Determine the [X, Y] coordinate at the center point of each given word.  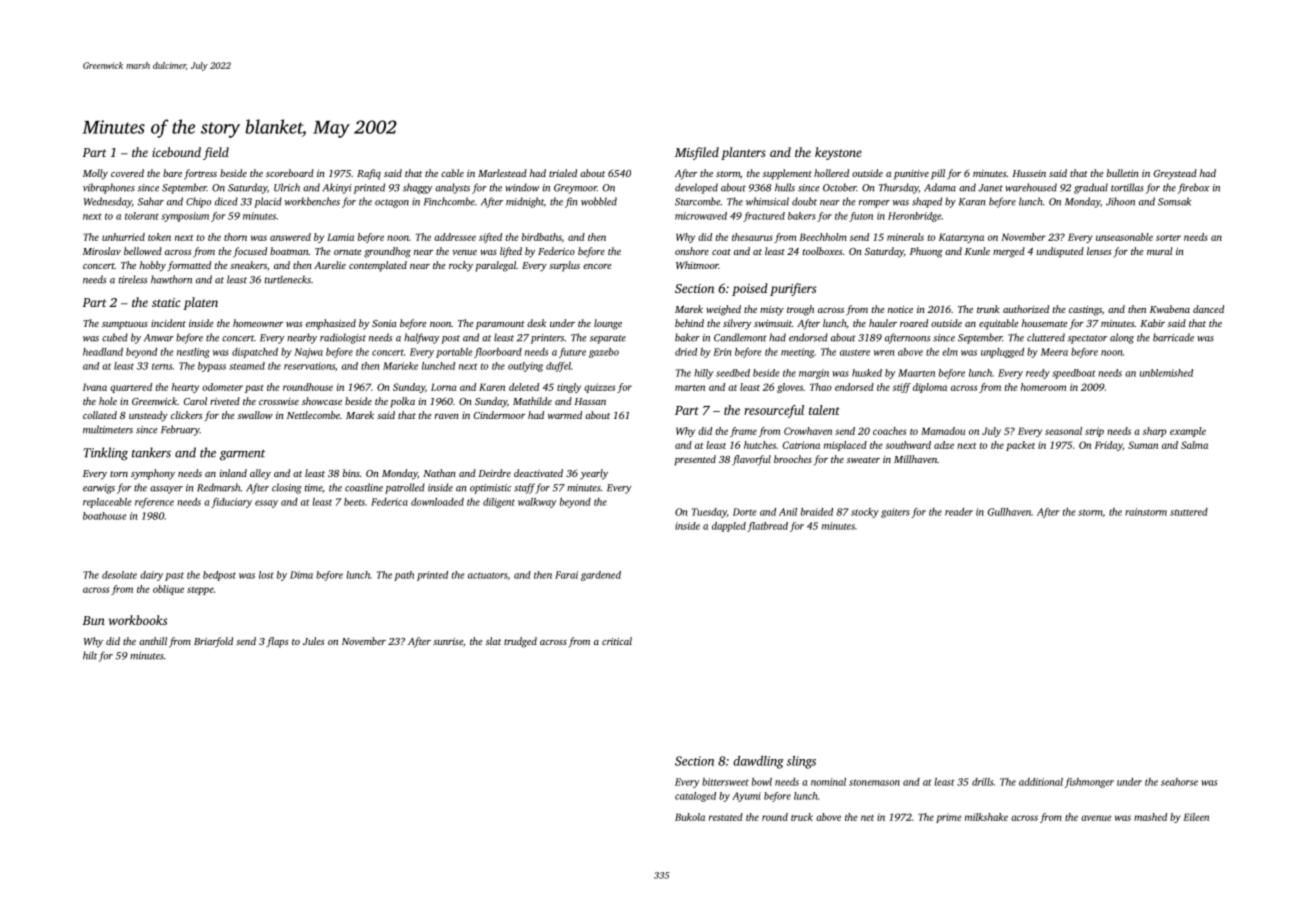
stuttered [1189, 512]
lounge [608, 324]
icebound [176, 152]
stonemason [874, 782]
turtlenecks [288, 279]
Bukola [690, 817]
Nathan [439, 473]
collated [100, 415]
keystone [838, 153]
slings [801, 762]
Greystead [1175, 174]
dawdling [758, 762]
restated [726, 817]
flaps [277, 642]
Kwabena [1170, 309]
